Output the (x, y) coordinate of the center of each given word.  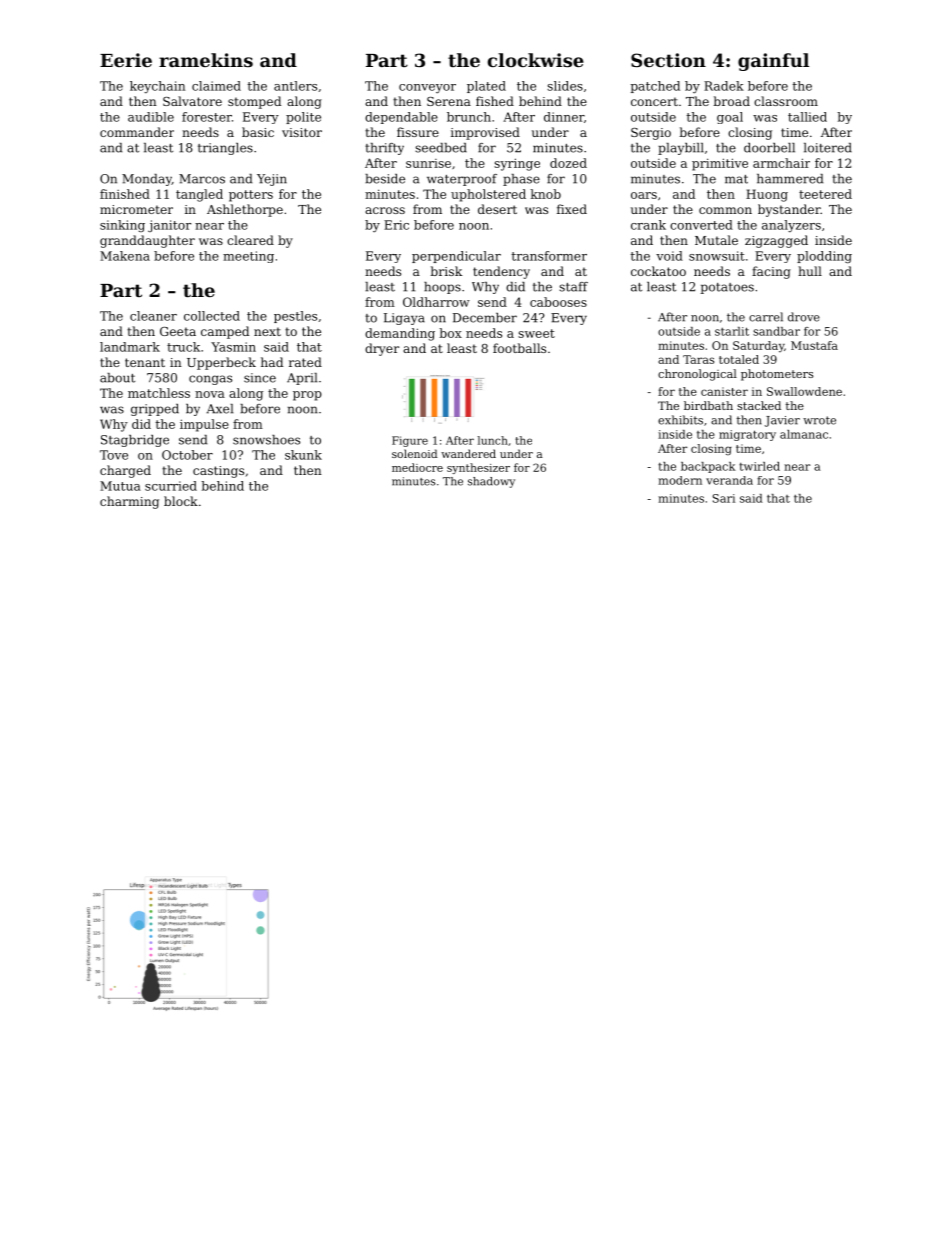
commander (137, 132)
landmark (130, 347)
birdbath (708, 405)
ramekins (206, 60)
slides (565, 86)
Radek (724, 86)
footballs (519, 348)
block (181, 501)
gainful (773, 62)
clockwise (536, 60)
